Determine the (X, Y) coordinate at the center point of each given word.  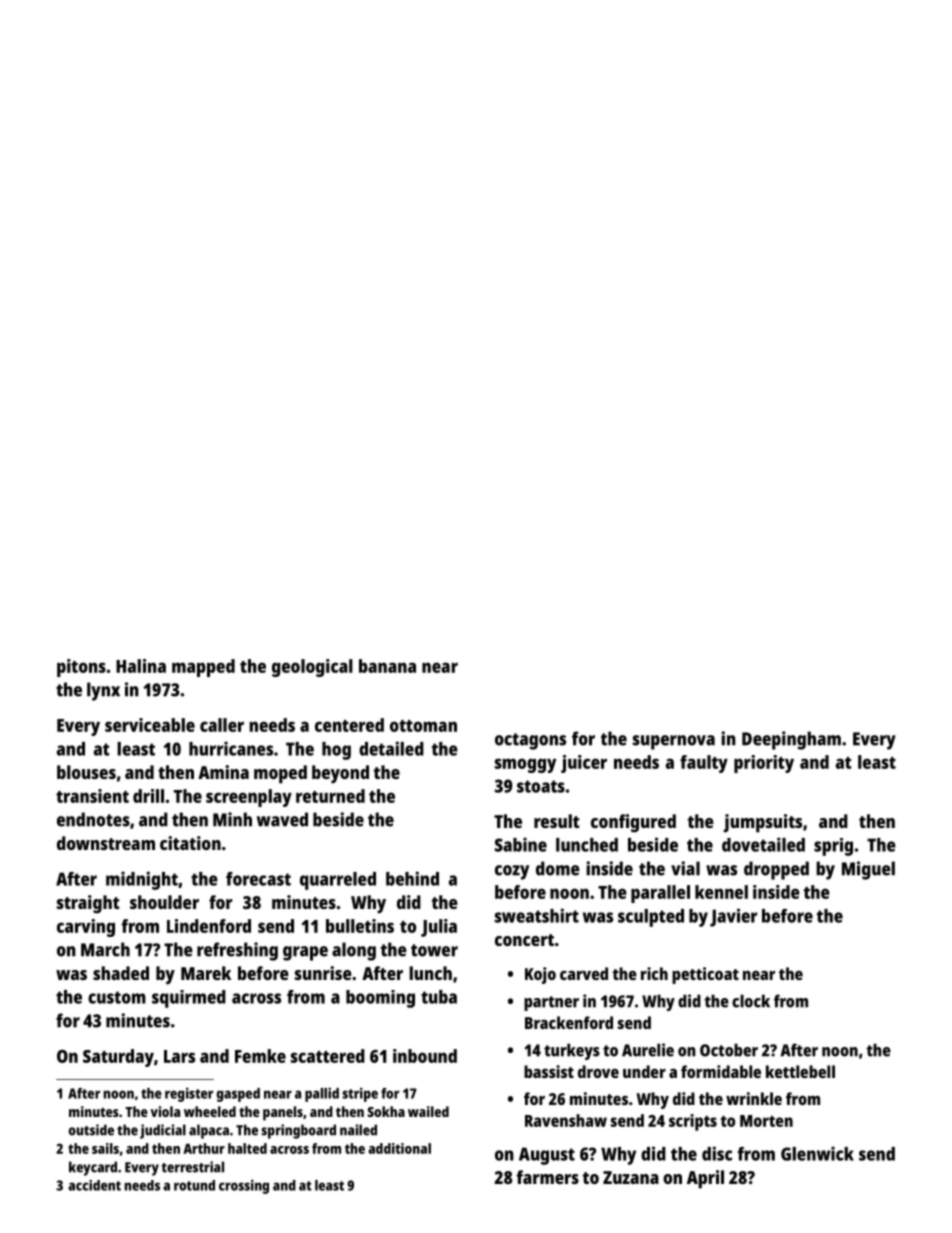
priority (764, 764)
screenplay (249, 798)
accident (94, 1185)
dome (558, 868)
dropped (776, 870)
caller (222, 725)
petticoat (705, 975)
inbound (425, 1056)
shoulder (164, 902)
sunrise (323, 973)
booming (380, 999)
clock (751, 1001)
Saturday (118, 1058)
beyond (340, 774)
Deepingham (791, 740)
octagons (530, 741)
